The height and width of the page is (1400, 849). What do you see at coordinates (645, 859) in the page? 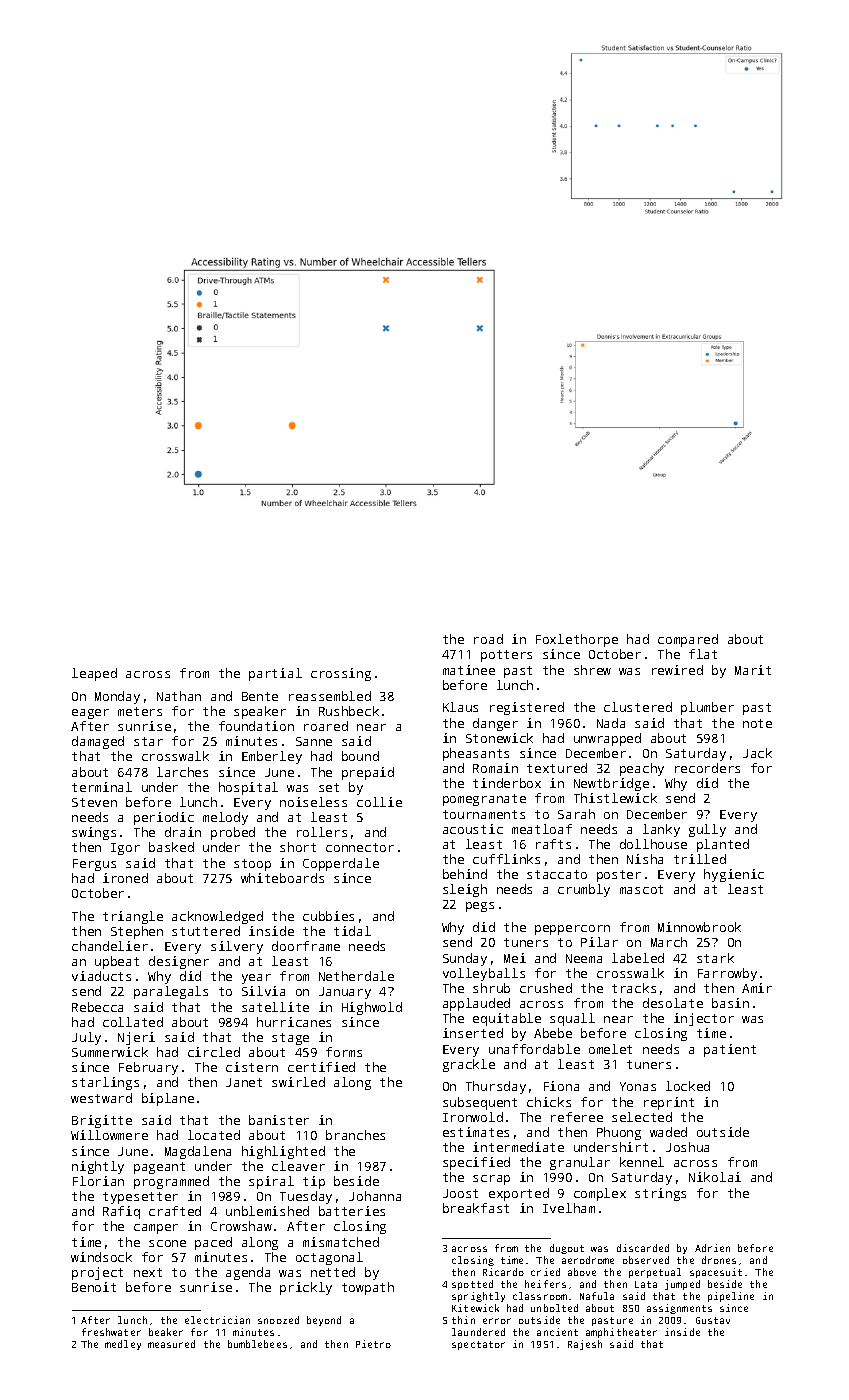
I see `Nisha` at bounding box center [645, 859].
